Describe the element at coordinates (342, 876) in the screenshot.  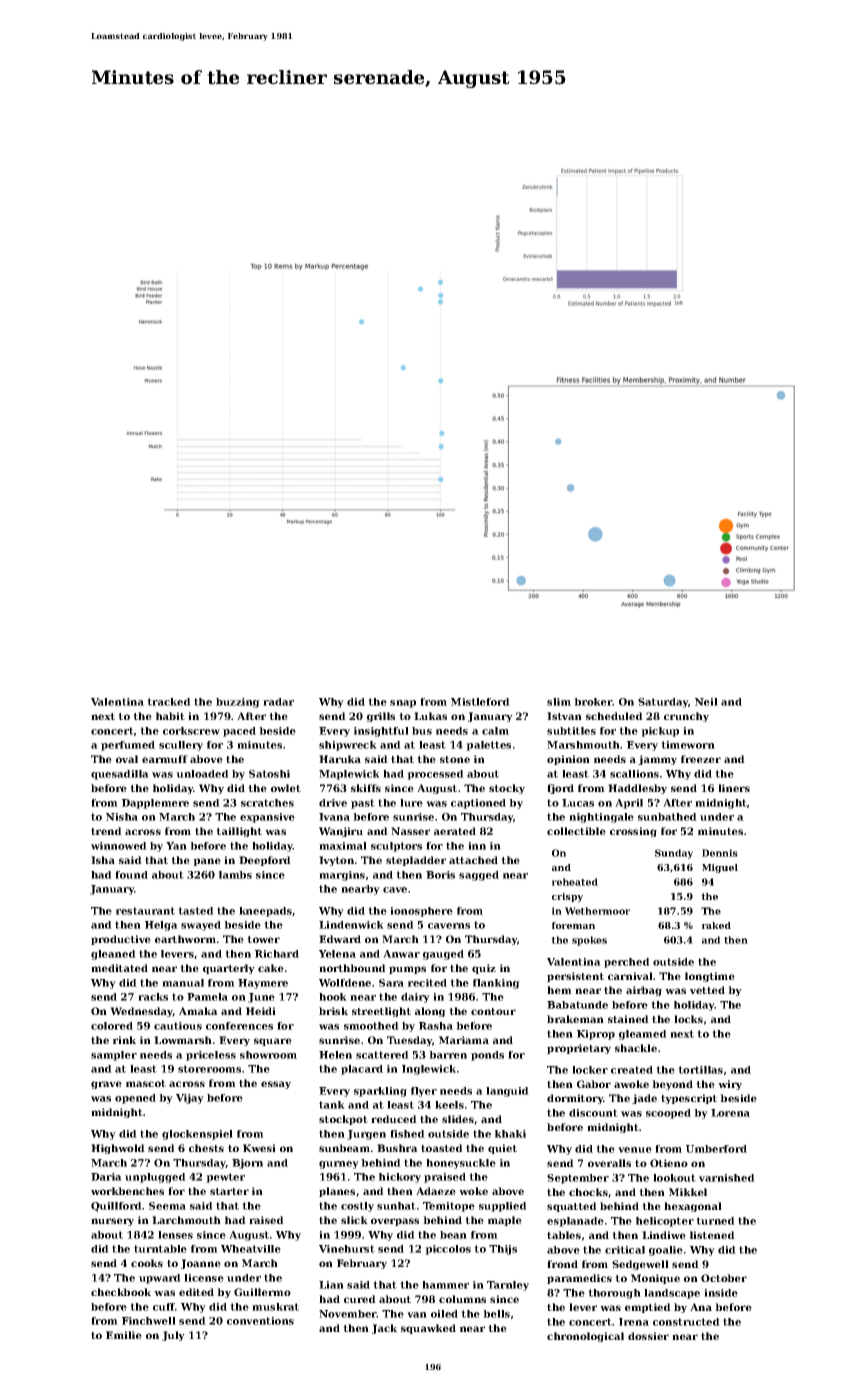
I see `margins` at that location.
